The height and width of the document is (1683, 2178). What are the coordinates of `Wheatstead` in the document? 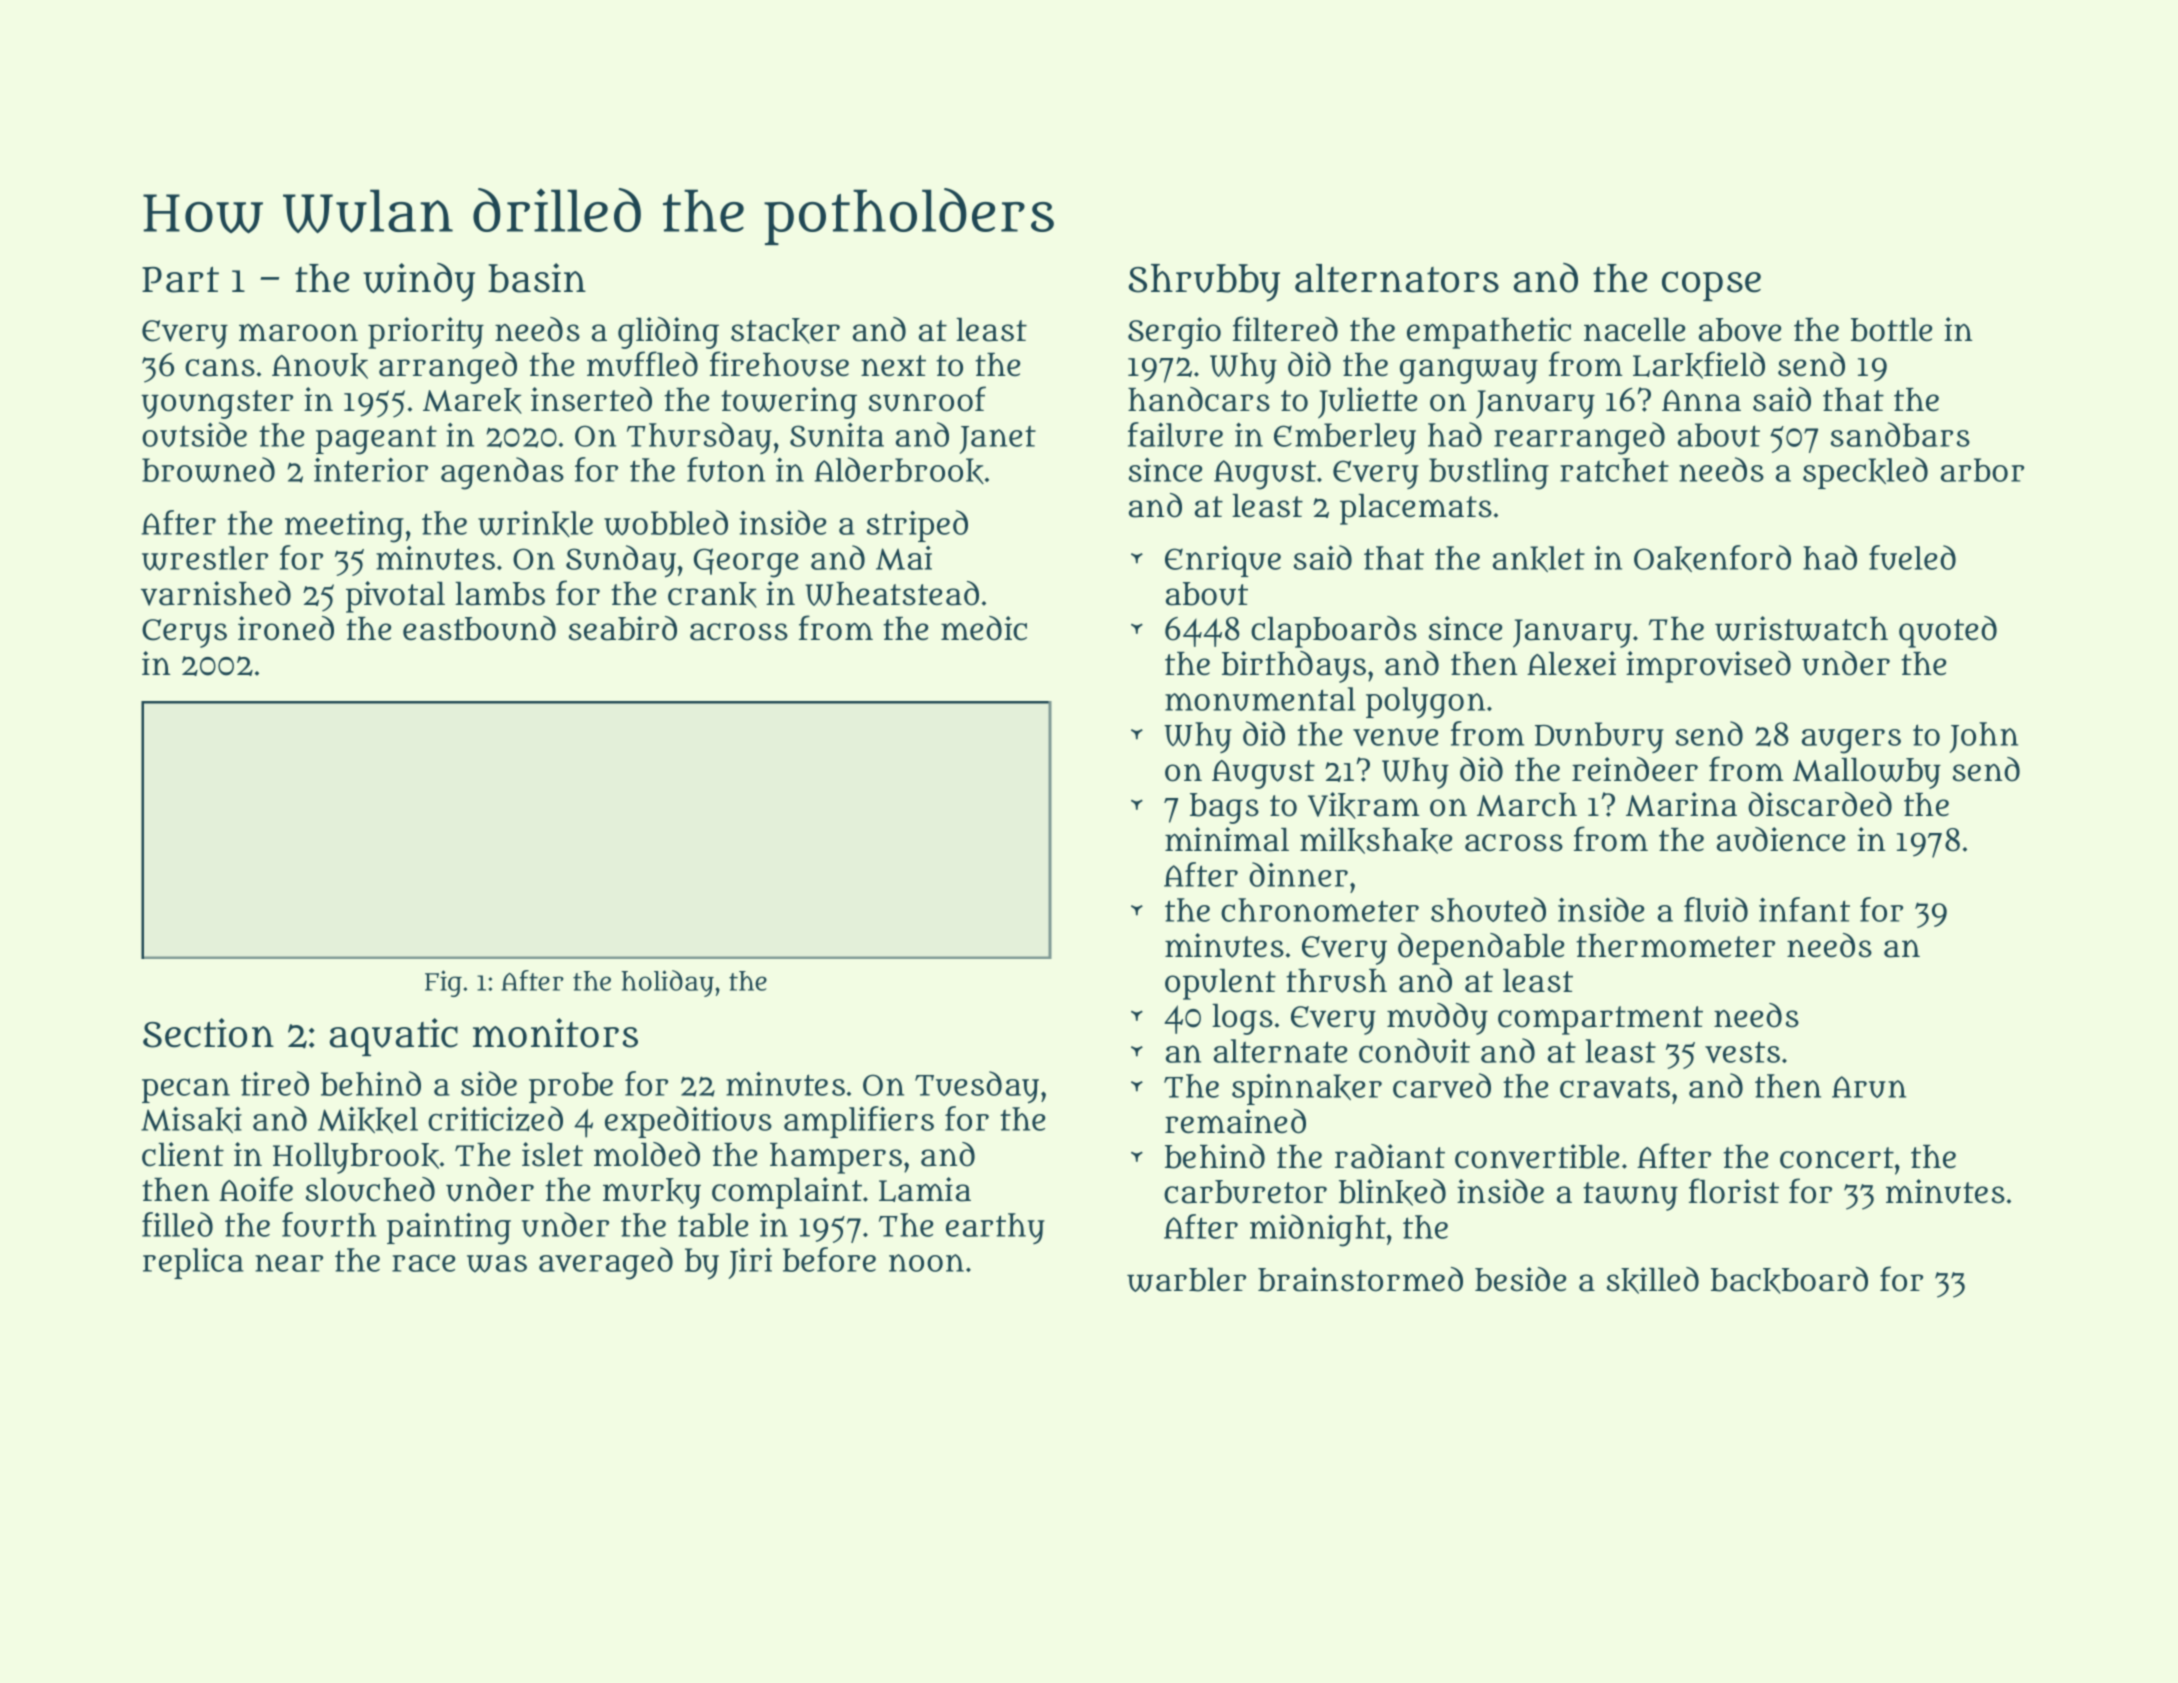 It's located at (892, 593).
